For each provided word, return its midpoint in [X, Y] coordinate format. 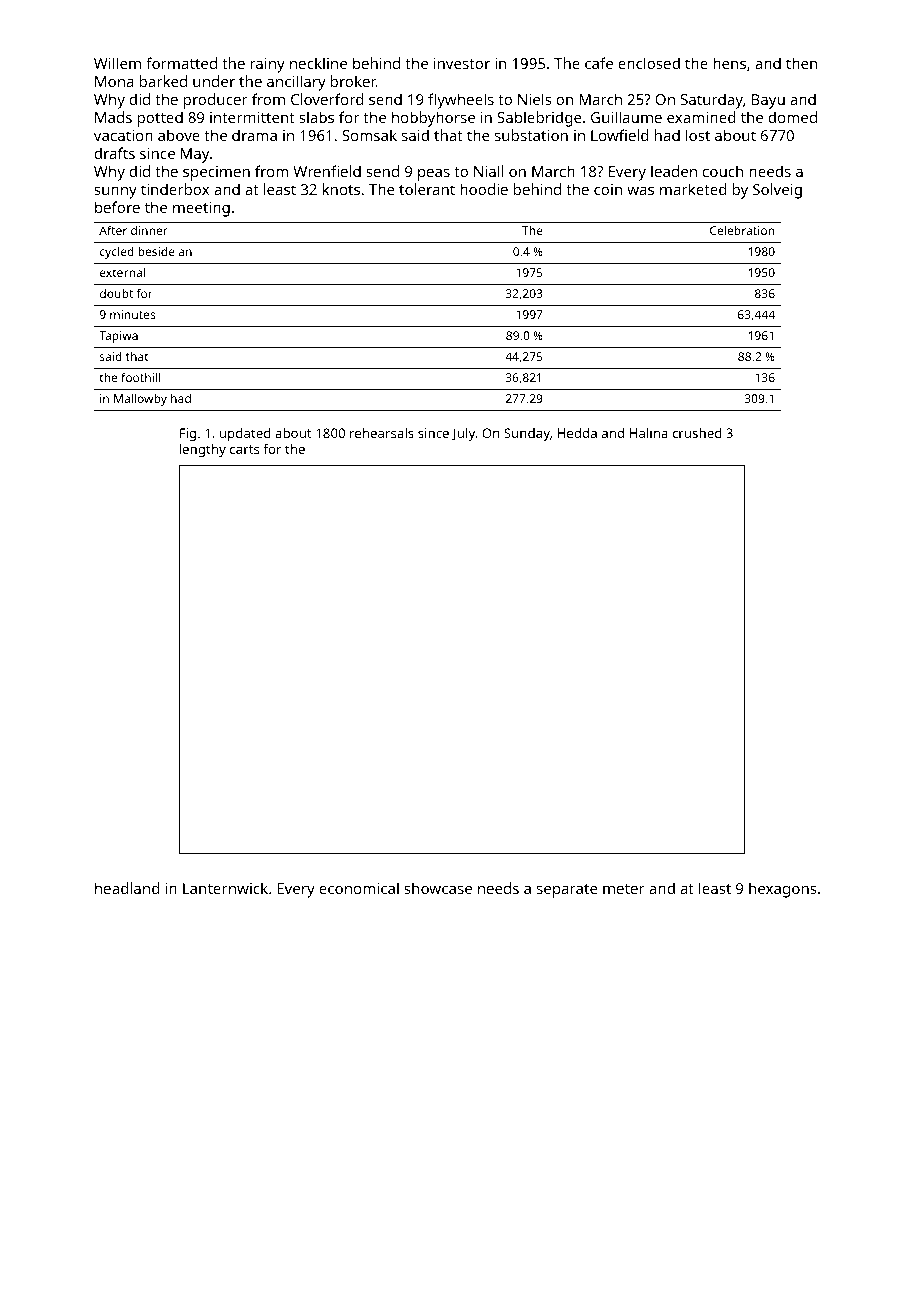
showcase [438, 888]
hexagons [783, 890]
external [122, 272]
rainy [268, 65]
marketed [693, 189]
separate [567, 891]
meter [624, 889]
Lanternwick [225, 888]
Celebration [742, 230]
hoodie [484, 189]
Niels [535, 99]
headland [127, 888]
